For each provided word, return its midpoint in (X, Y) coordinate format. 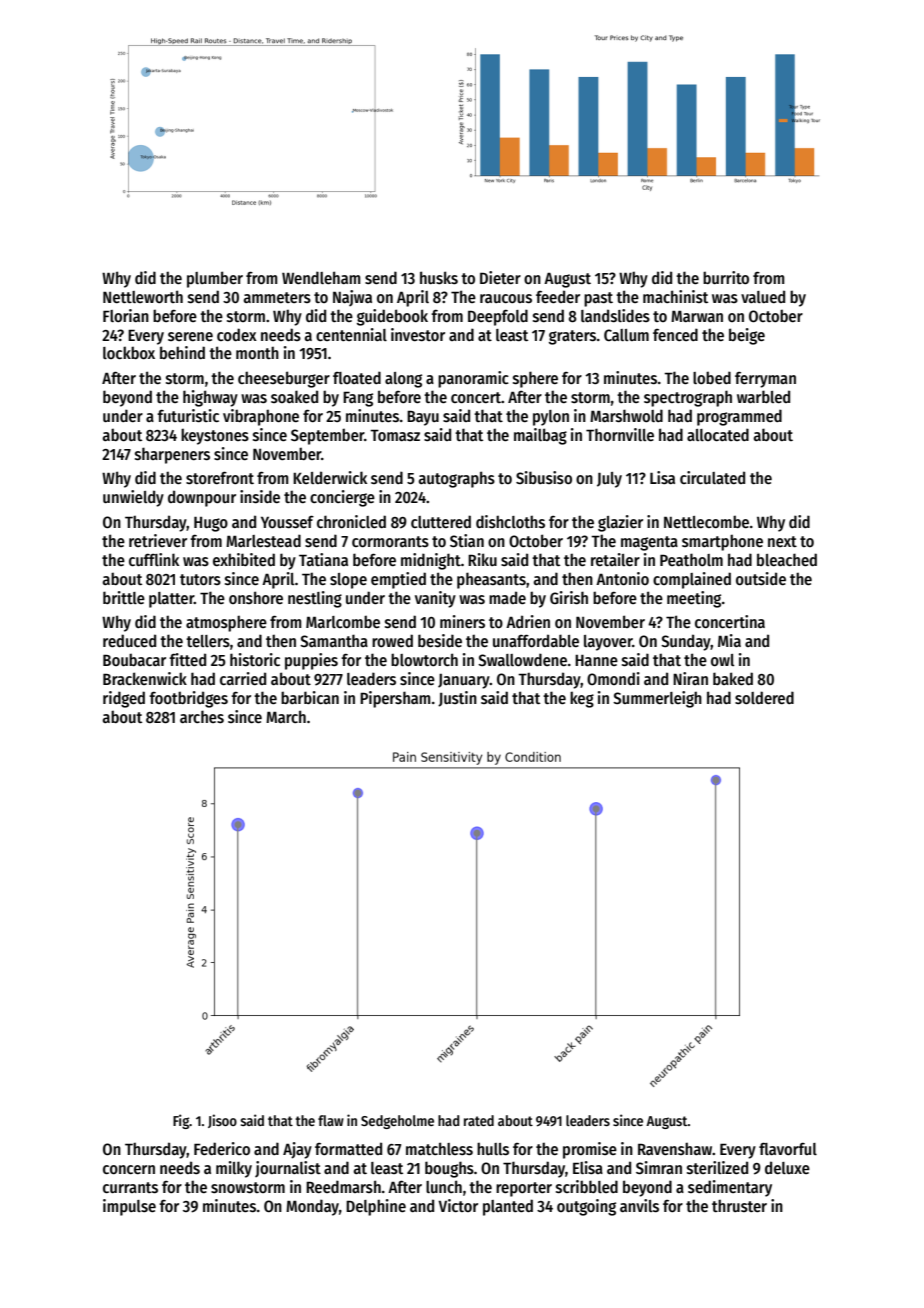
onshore (256, 597)
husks (439, 278)
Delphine (376, 1207)
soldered (764, 698)
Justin (457, 699)
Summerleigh (657, 699)
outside (761, 579)
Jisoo (222, 1121)
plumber (215, 279)
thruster (739, 1206)
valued (763, 296)
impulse (129, 1207)
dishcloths (510, 521)
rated (479, 1120)
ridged (124, 699)
